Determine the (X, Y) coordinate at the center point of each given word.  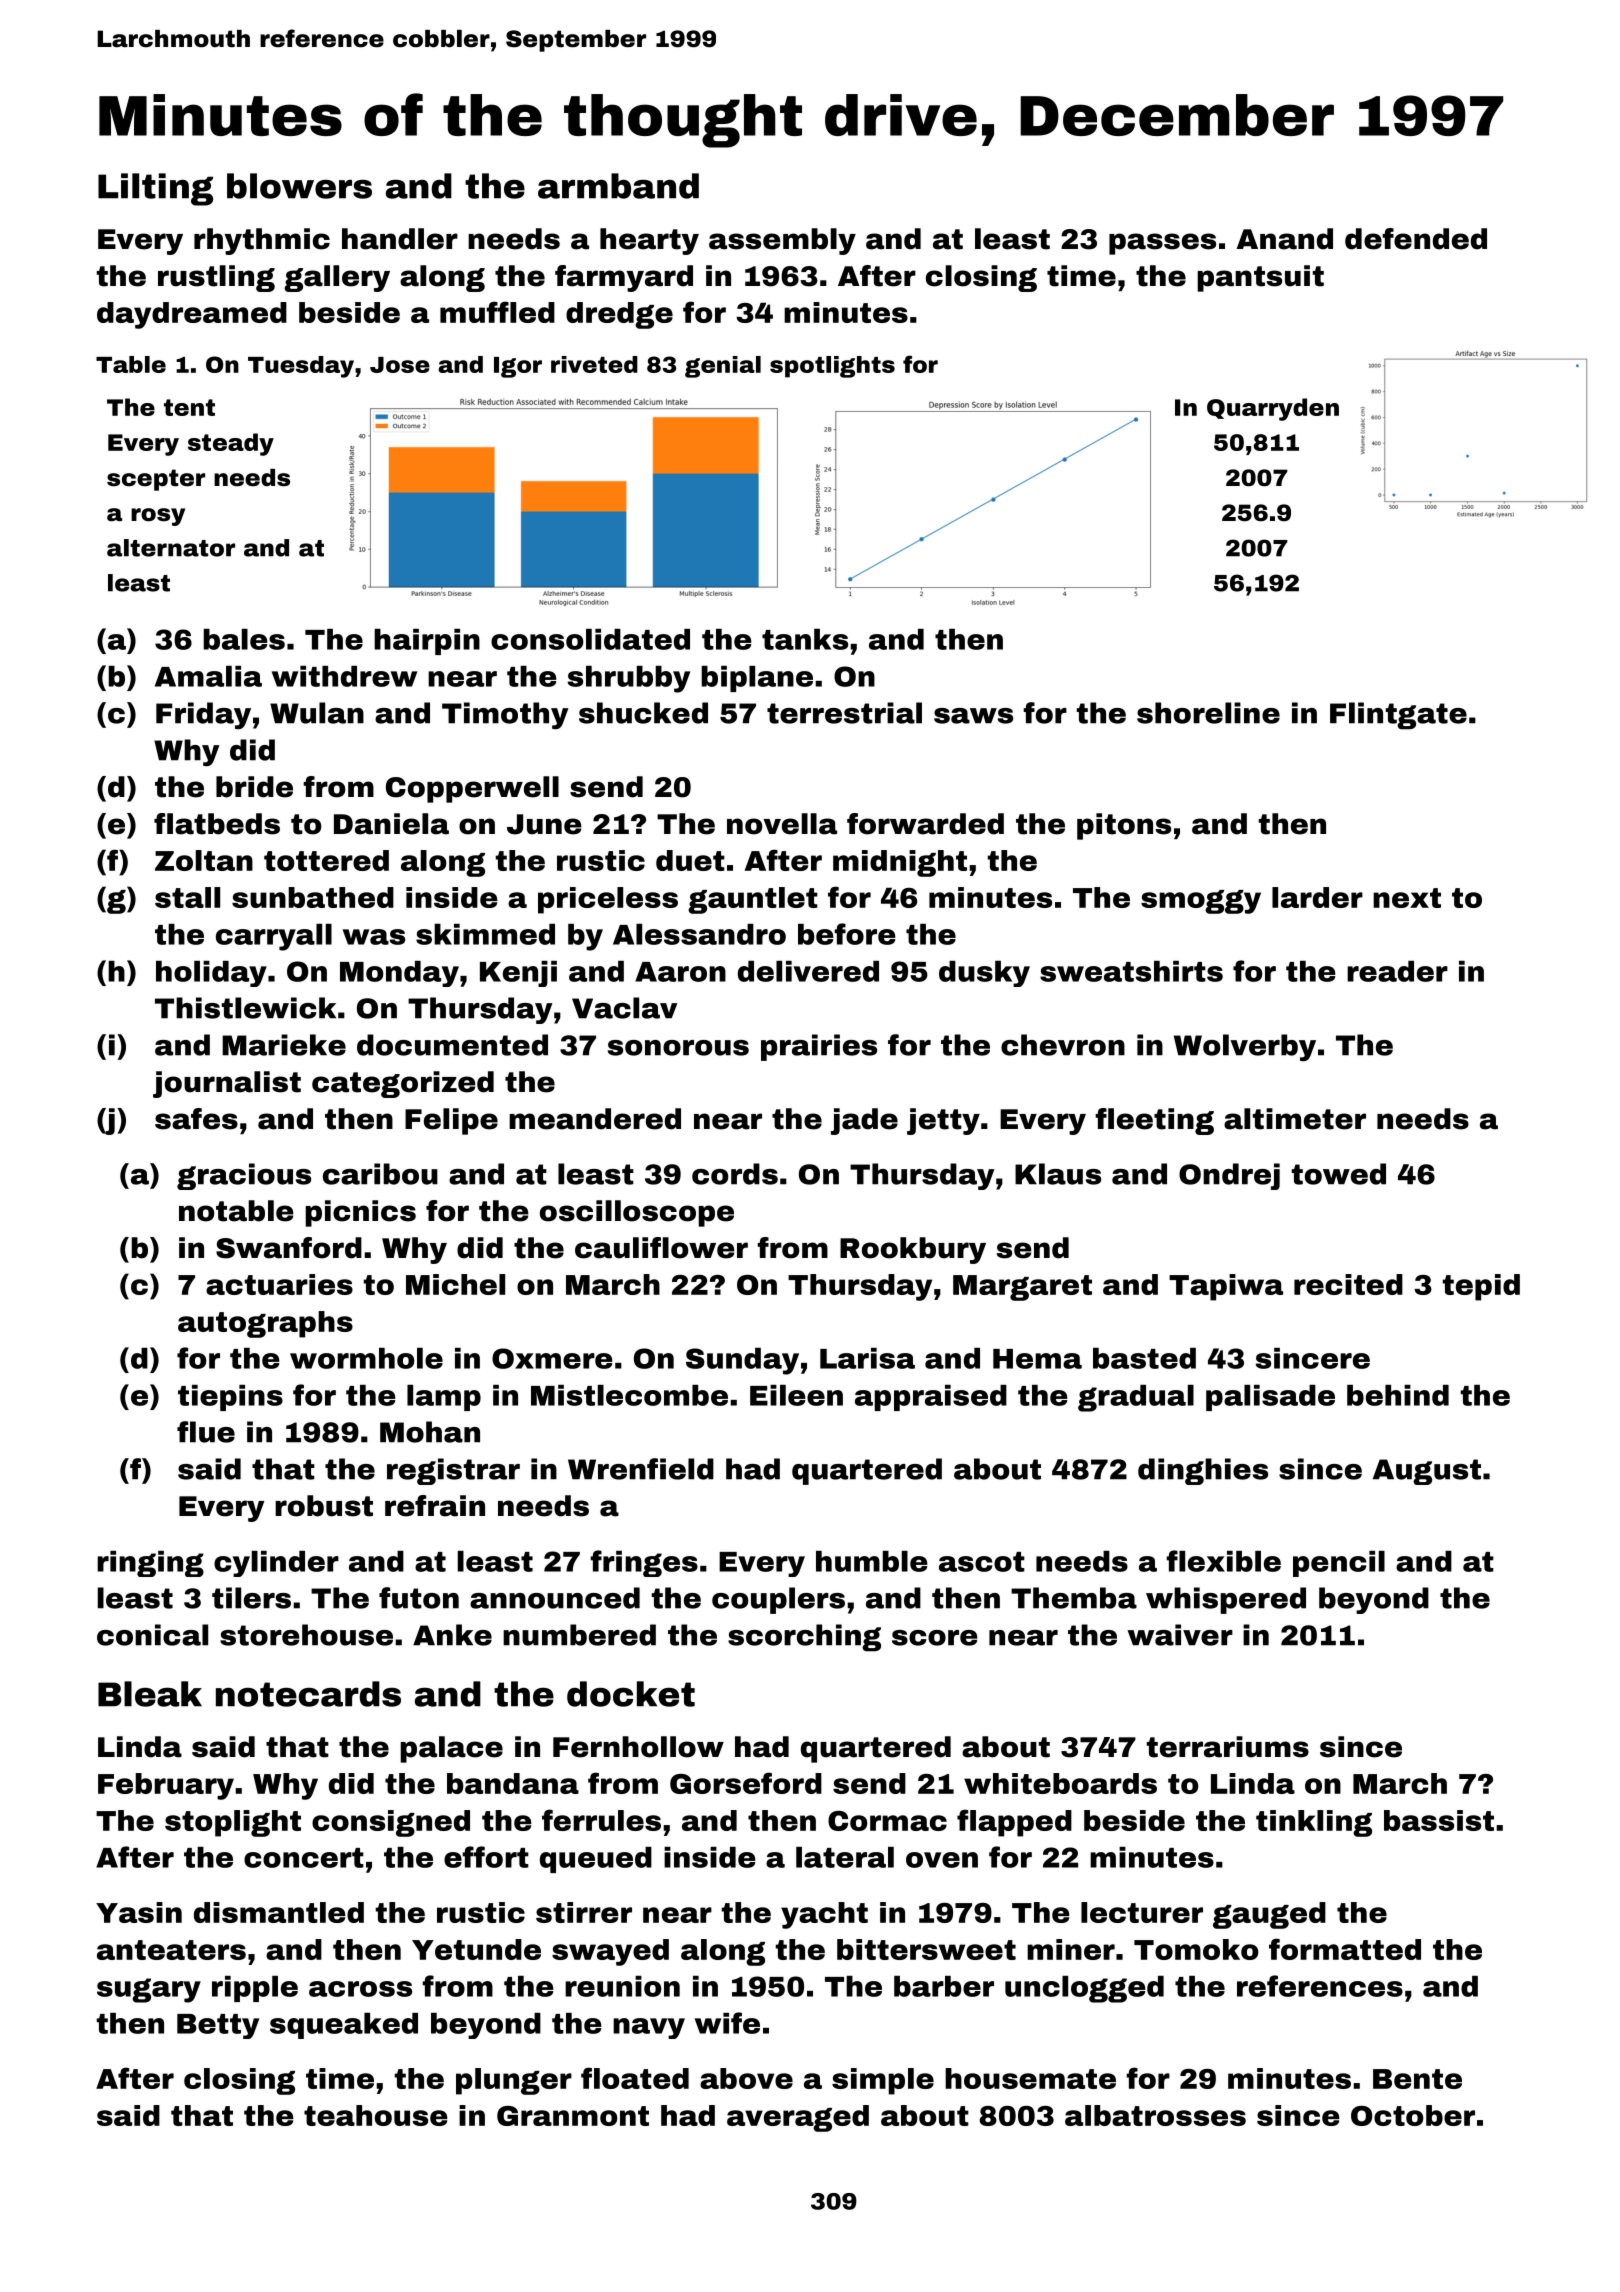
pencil (1339, 1564)
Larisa (867, 1358)
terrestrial (844, 713)
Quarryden (1273, 409)
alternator (171, 548)
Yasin (139, 1912)
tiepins (230, 1398)
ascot (982, 1562)
